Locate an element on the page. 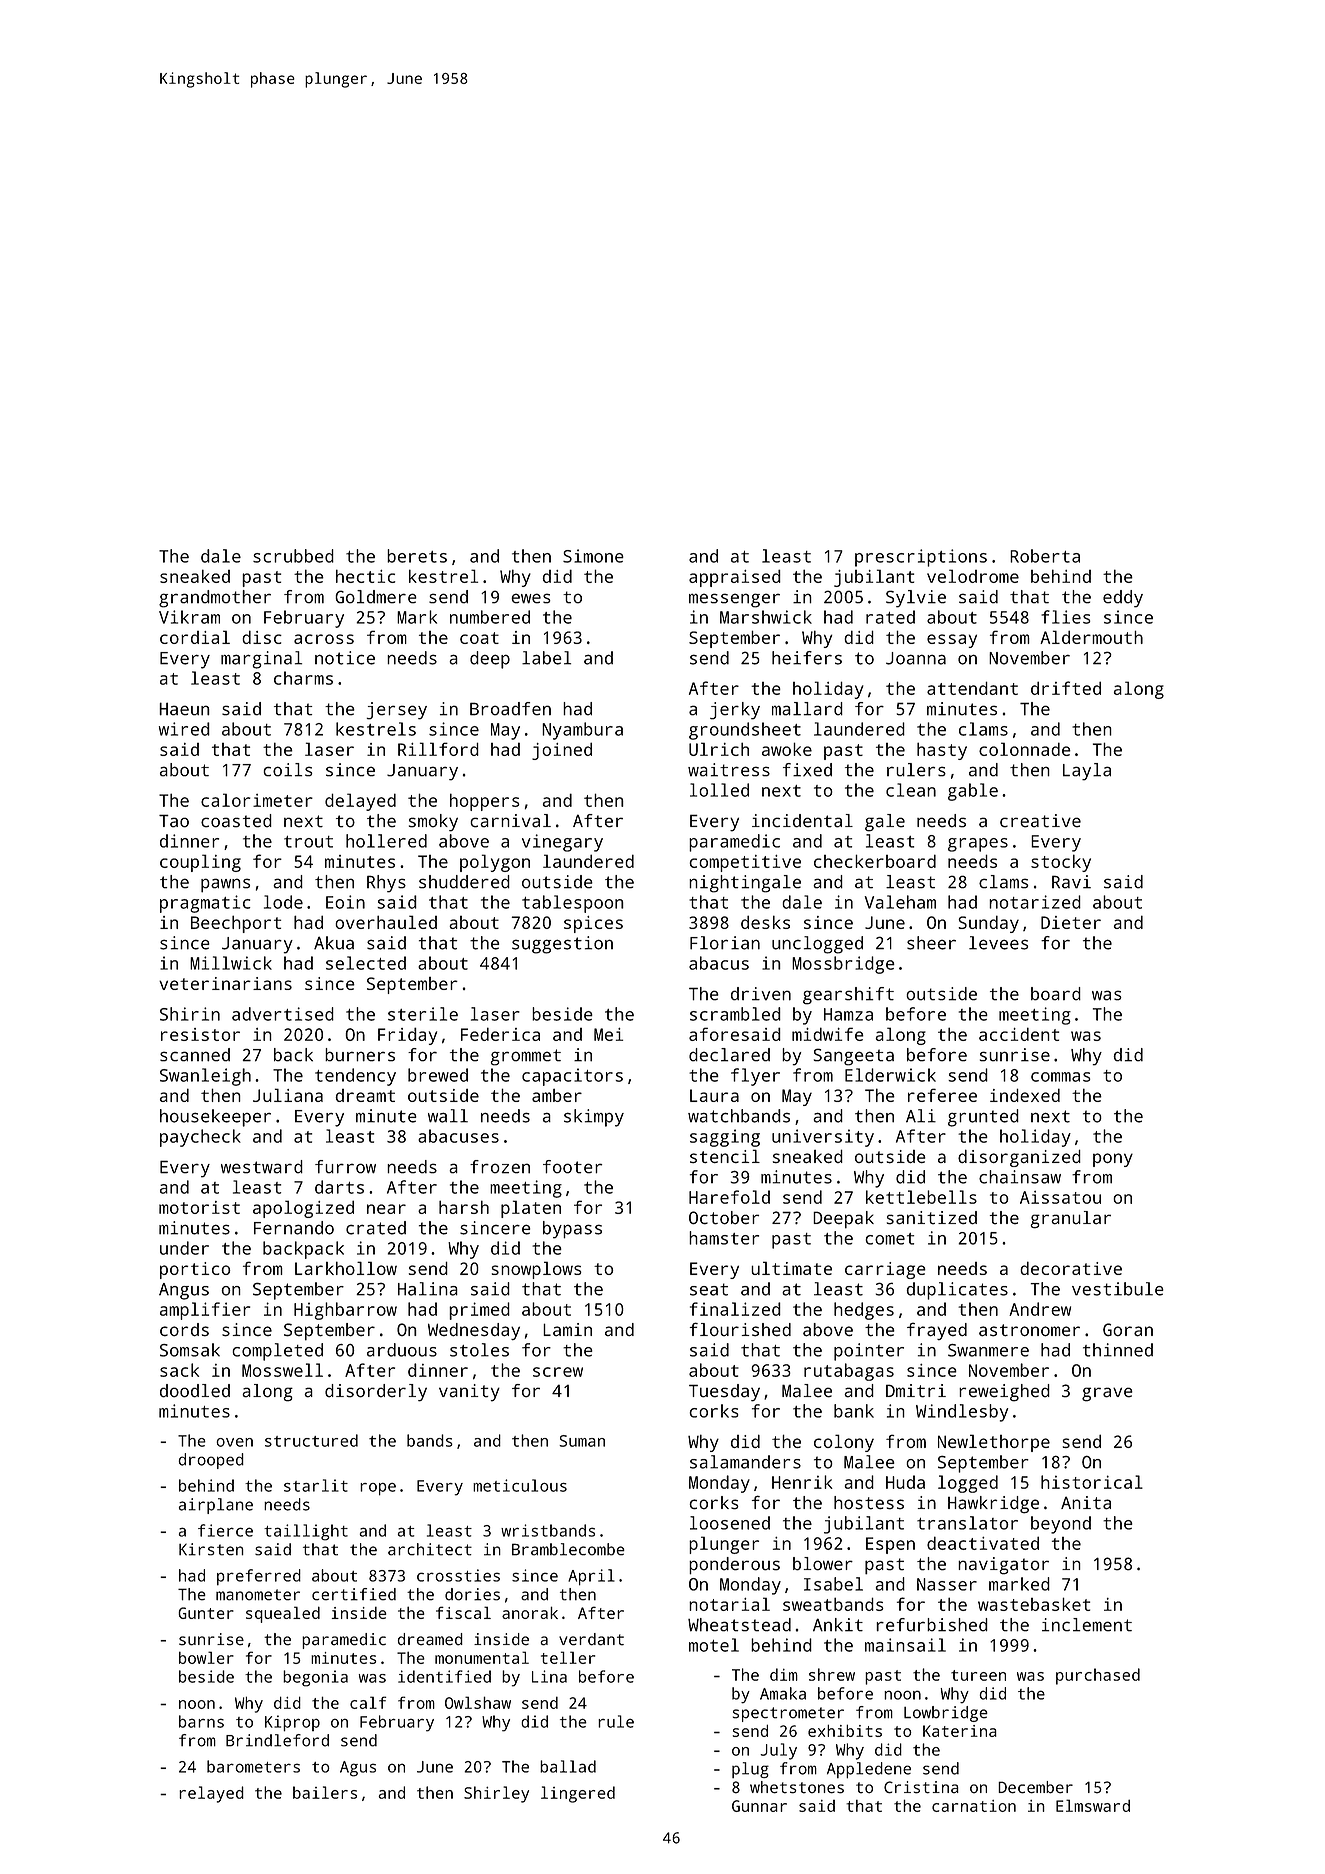  spices is located at coordinates (593, 924).
